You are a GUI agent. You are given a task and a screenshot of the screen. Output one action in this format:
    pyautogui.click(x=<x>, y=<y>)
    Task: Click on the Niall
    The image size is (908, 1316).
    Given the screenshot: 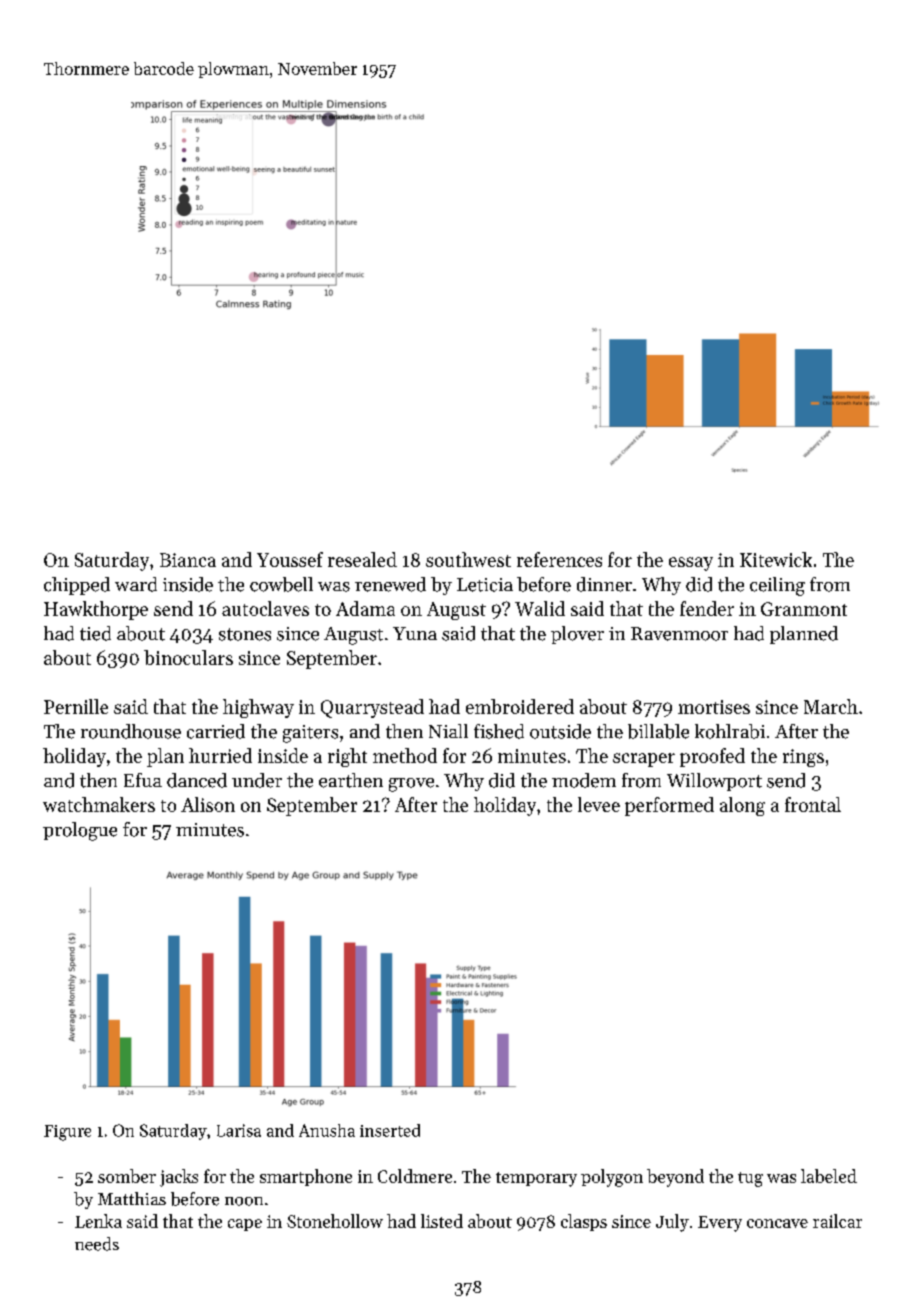 What is the action you would take?
    pyautogui.click(x=448, y=731)
